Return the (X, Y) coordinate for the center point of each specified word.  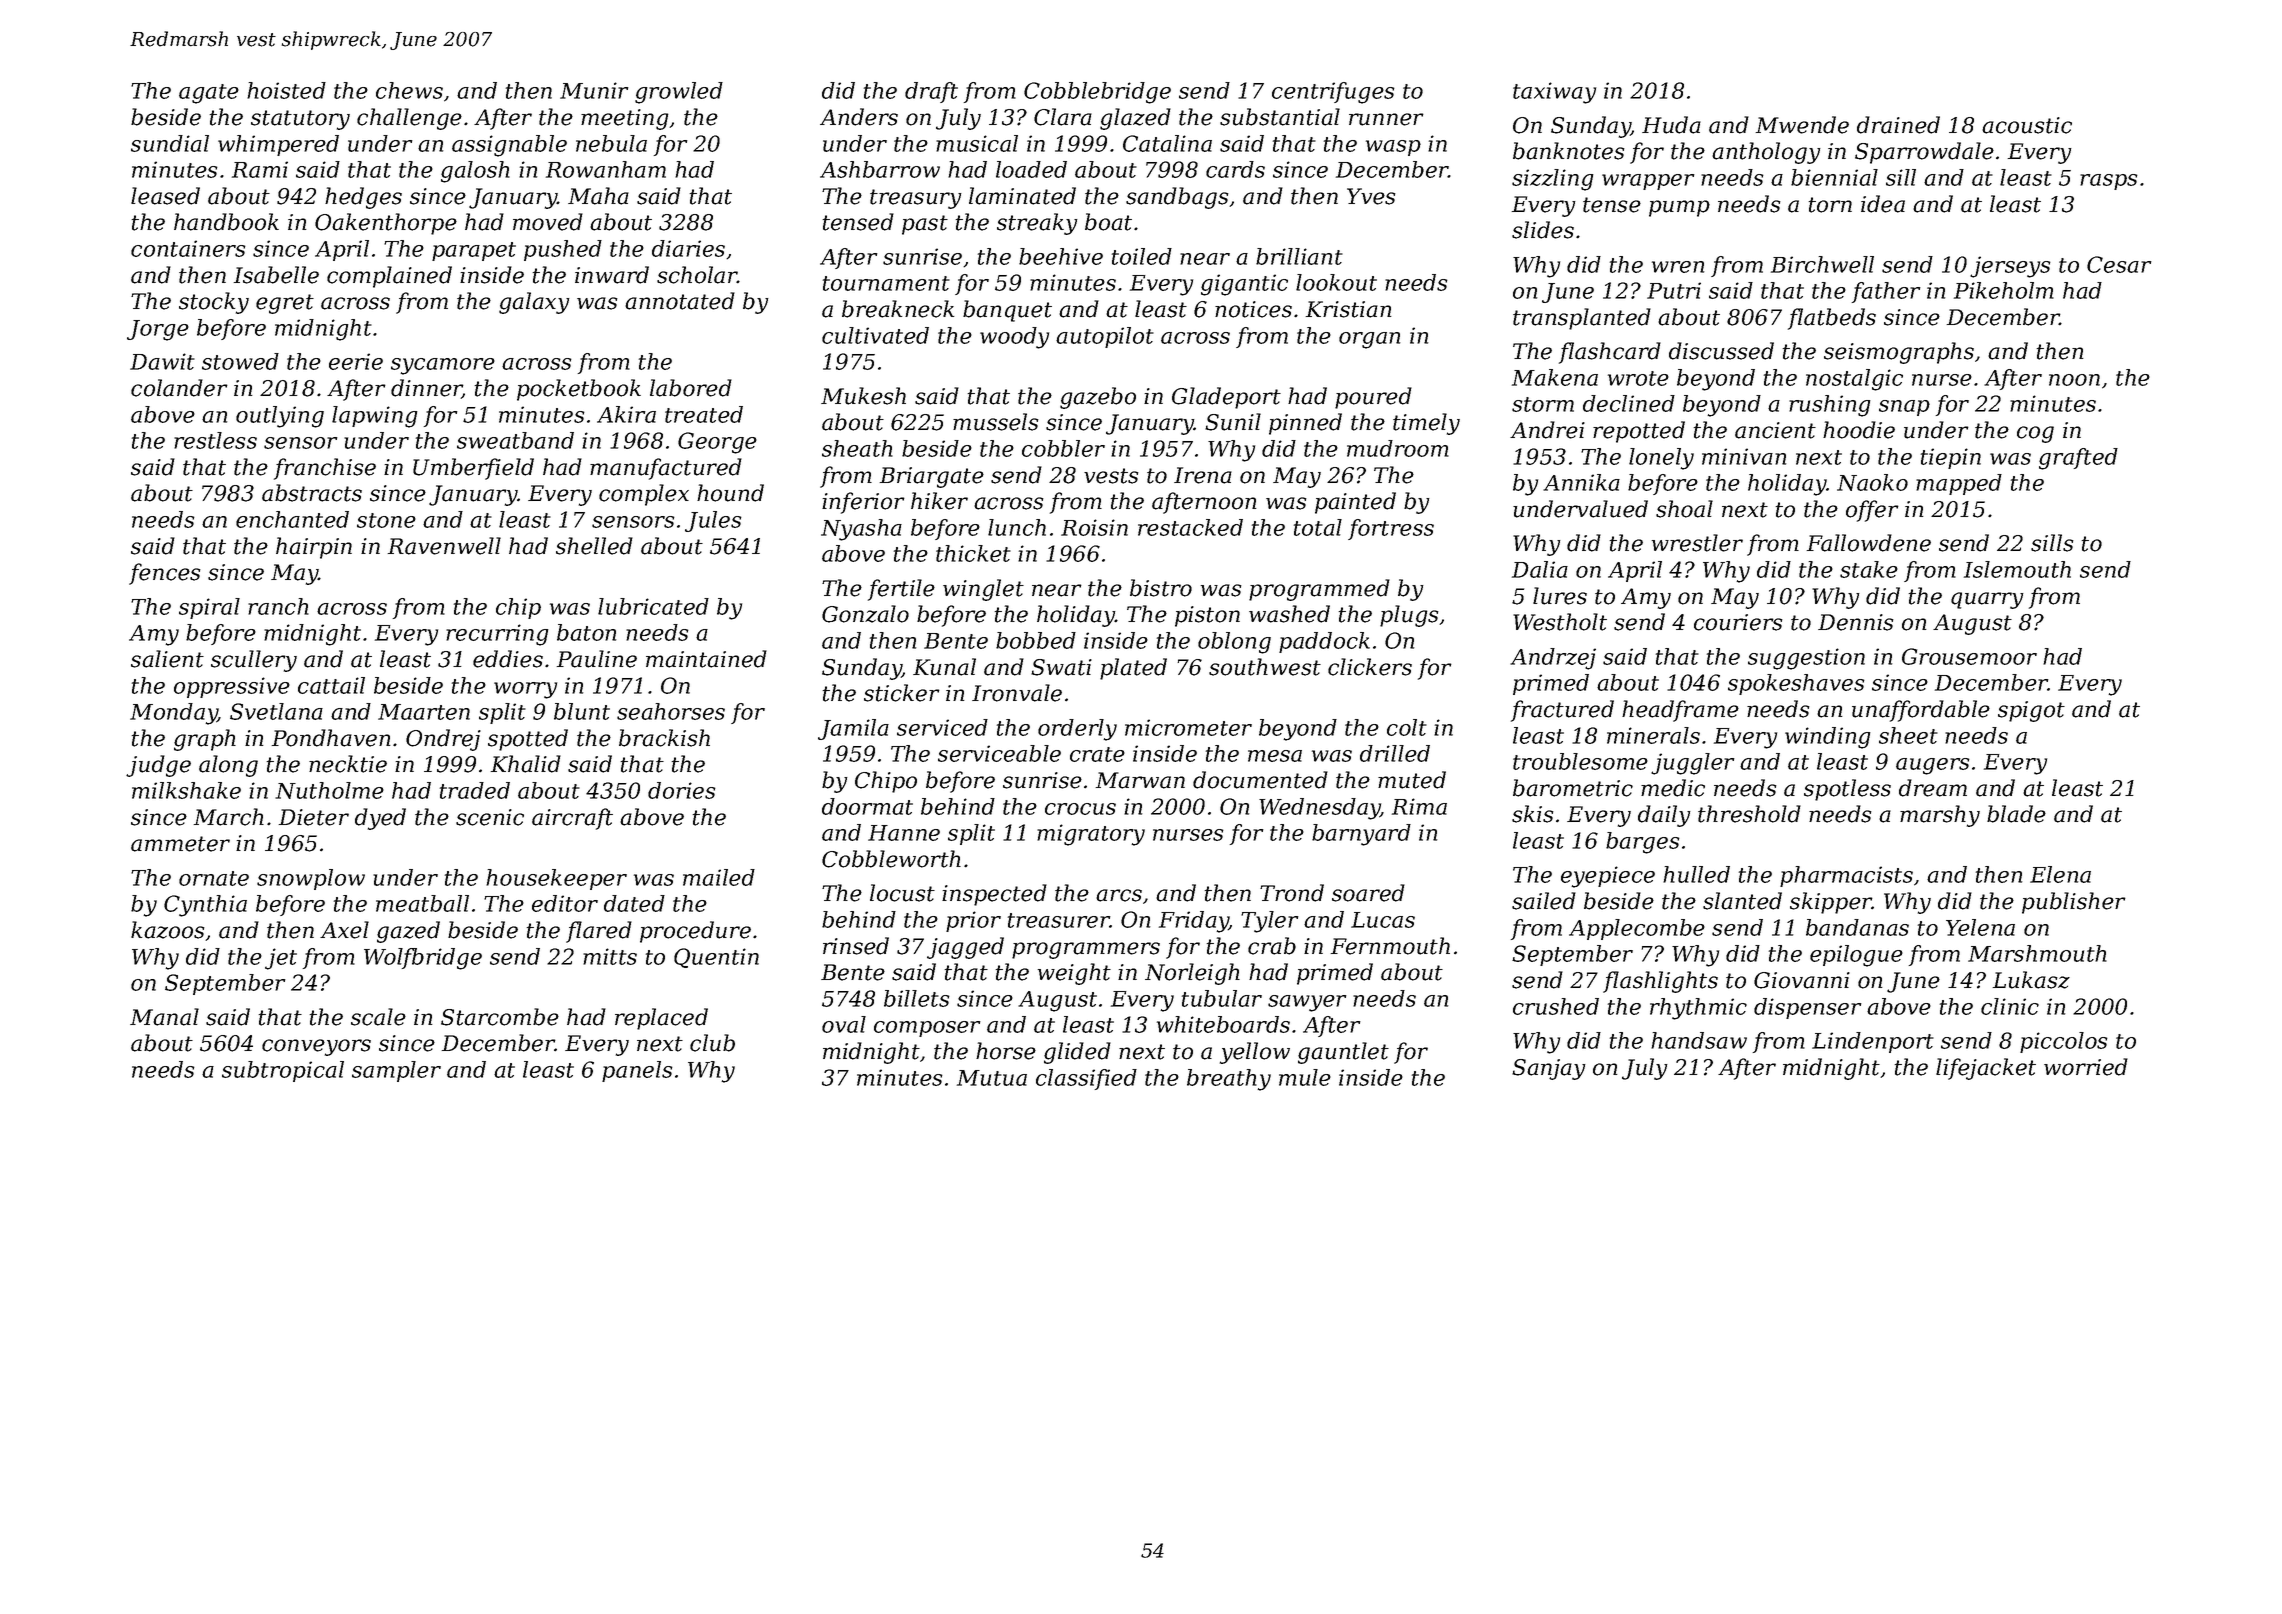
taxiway (1554, 93)
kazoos (168, 930)
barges (1642, 843)
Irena (1203, 475)
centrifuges (1333, 93)
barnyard (1361, 835)
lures (1560, 596)
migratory (1091, 835)
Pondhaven (331, 738)
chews (409, 90)
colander (179, 388)
